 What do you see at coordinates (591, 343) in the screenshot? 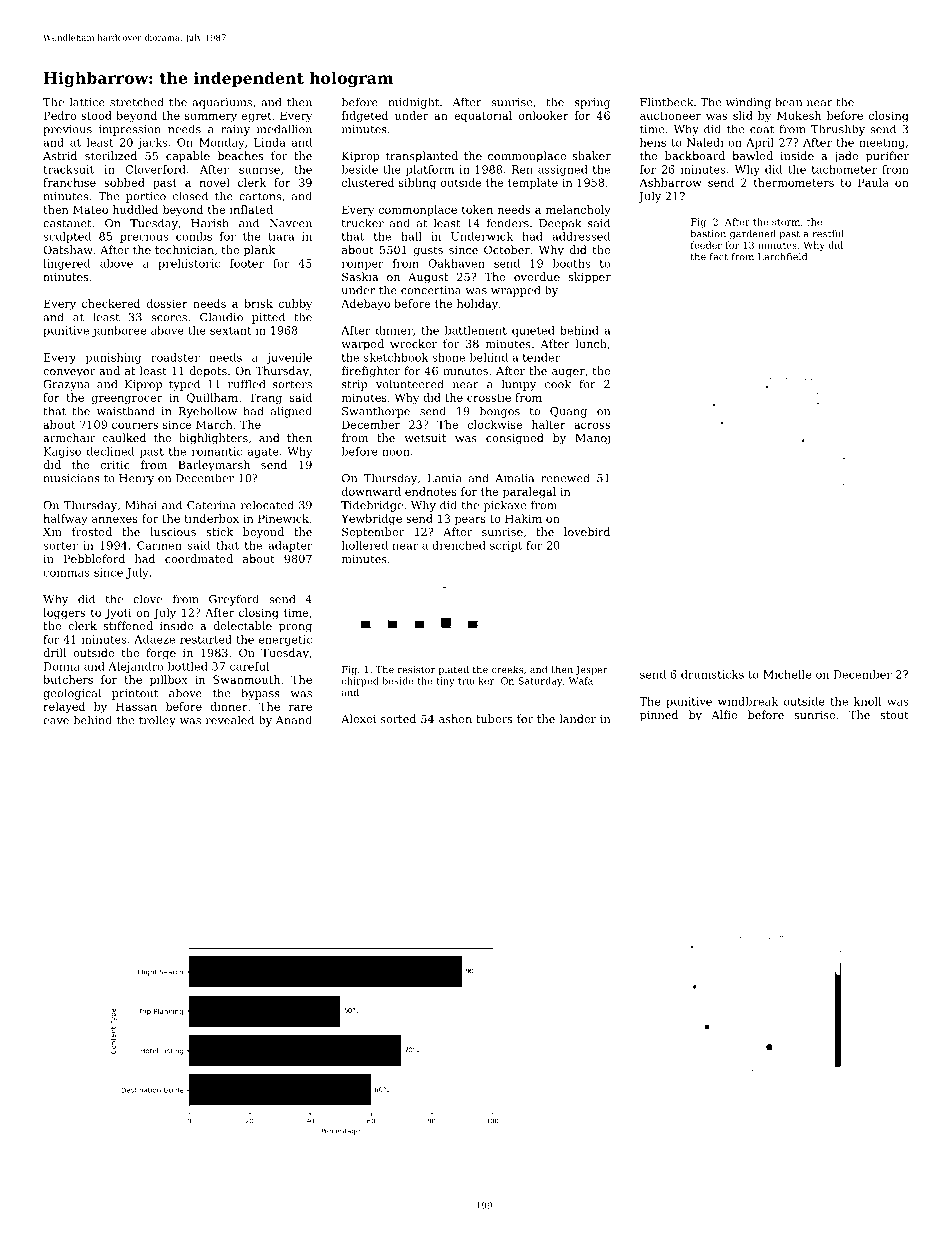
I see `lunch` at bounding box center [591, 343].
